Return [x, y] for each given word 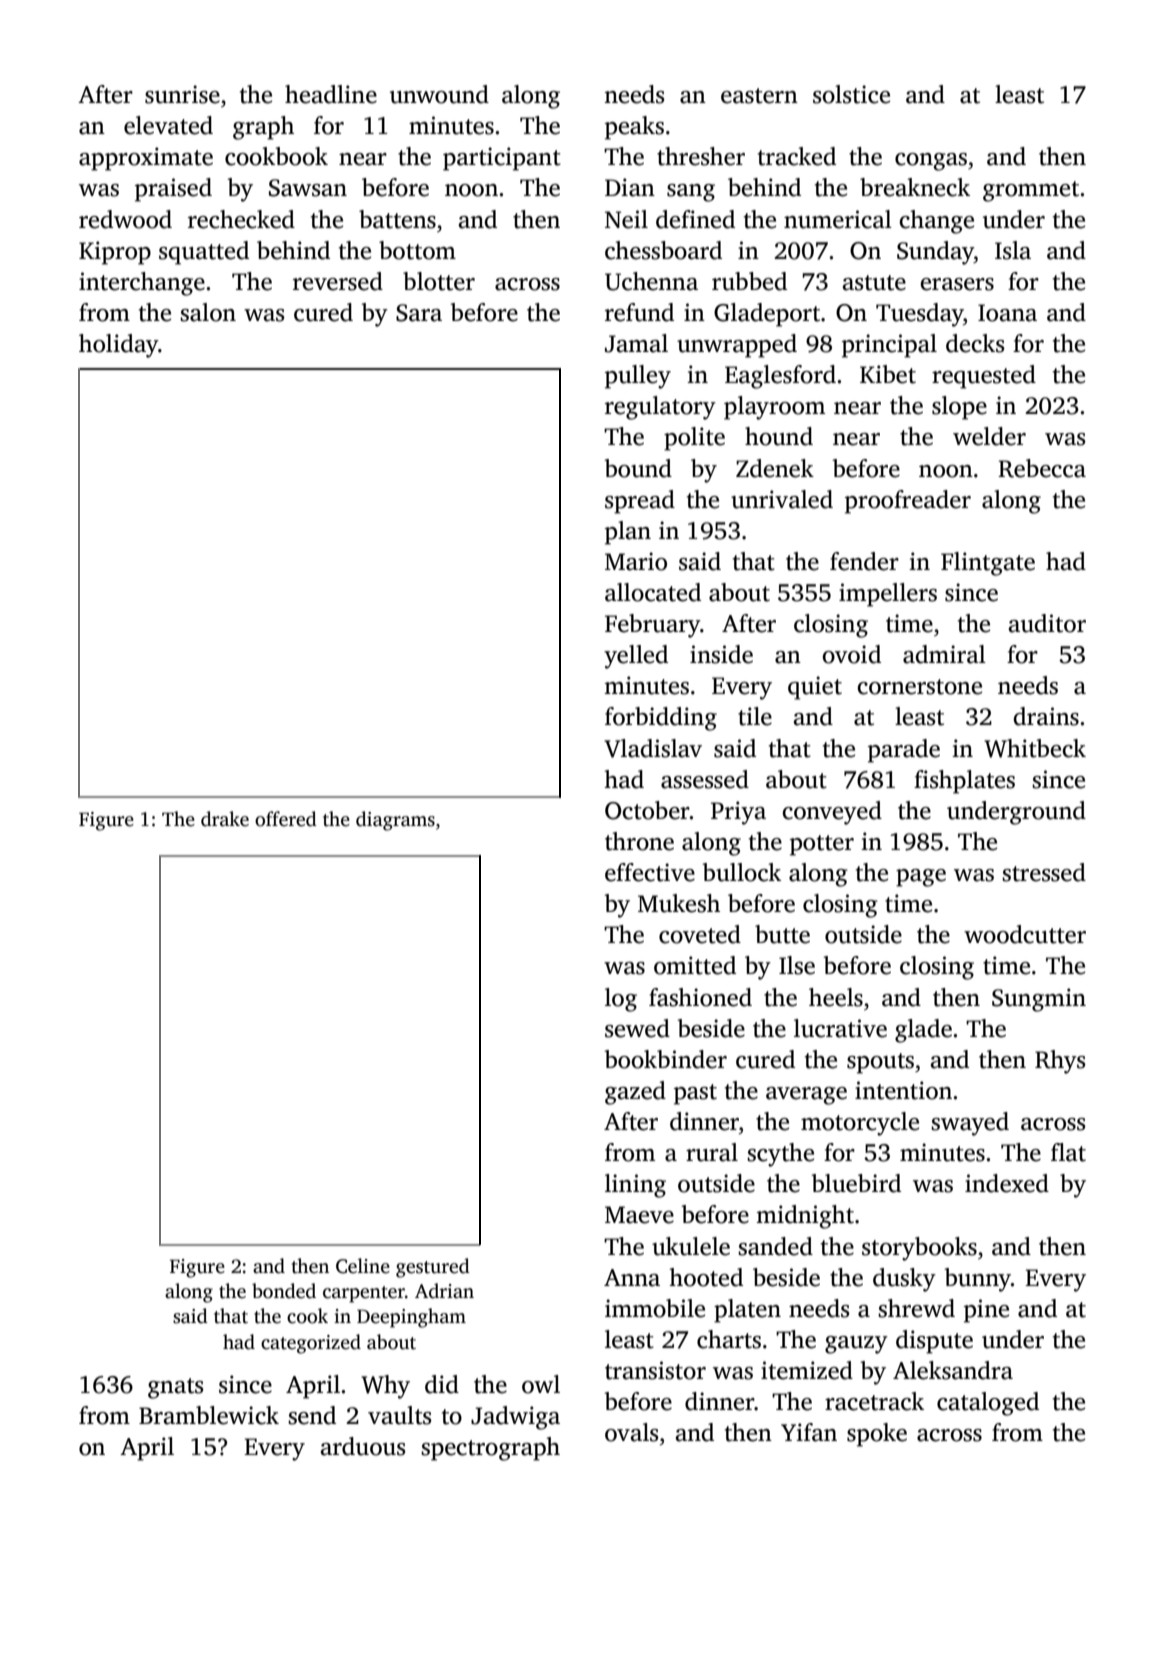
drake [225, 819]
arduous [363, 1446]
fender [864, 561]
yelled [636, 657]
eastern [759, 96]
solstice [851, 94]
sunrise [182, 94]
